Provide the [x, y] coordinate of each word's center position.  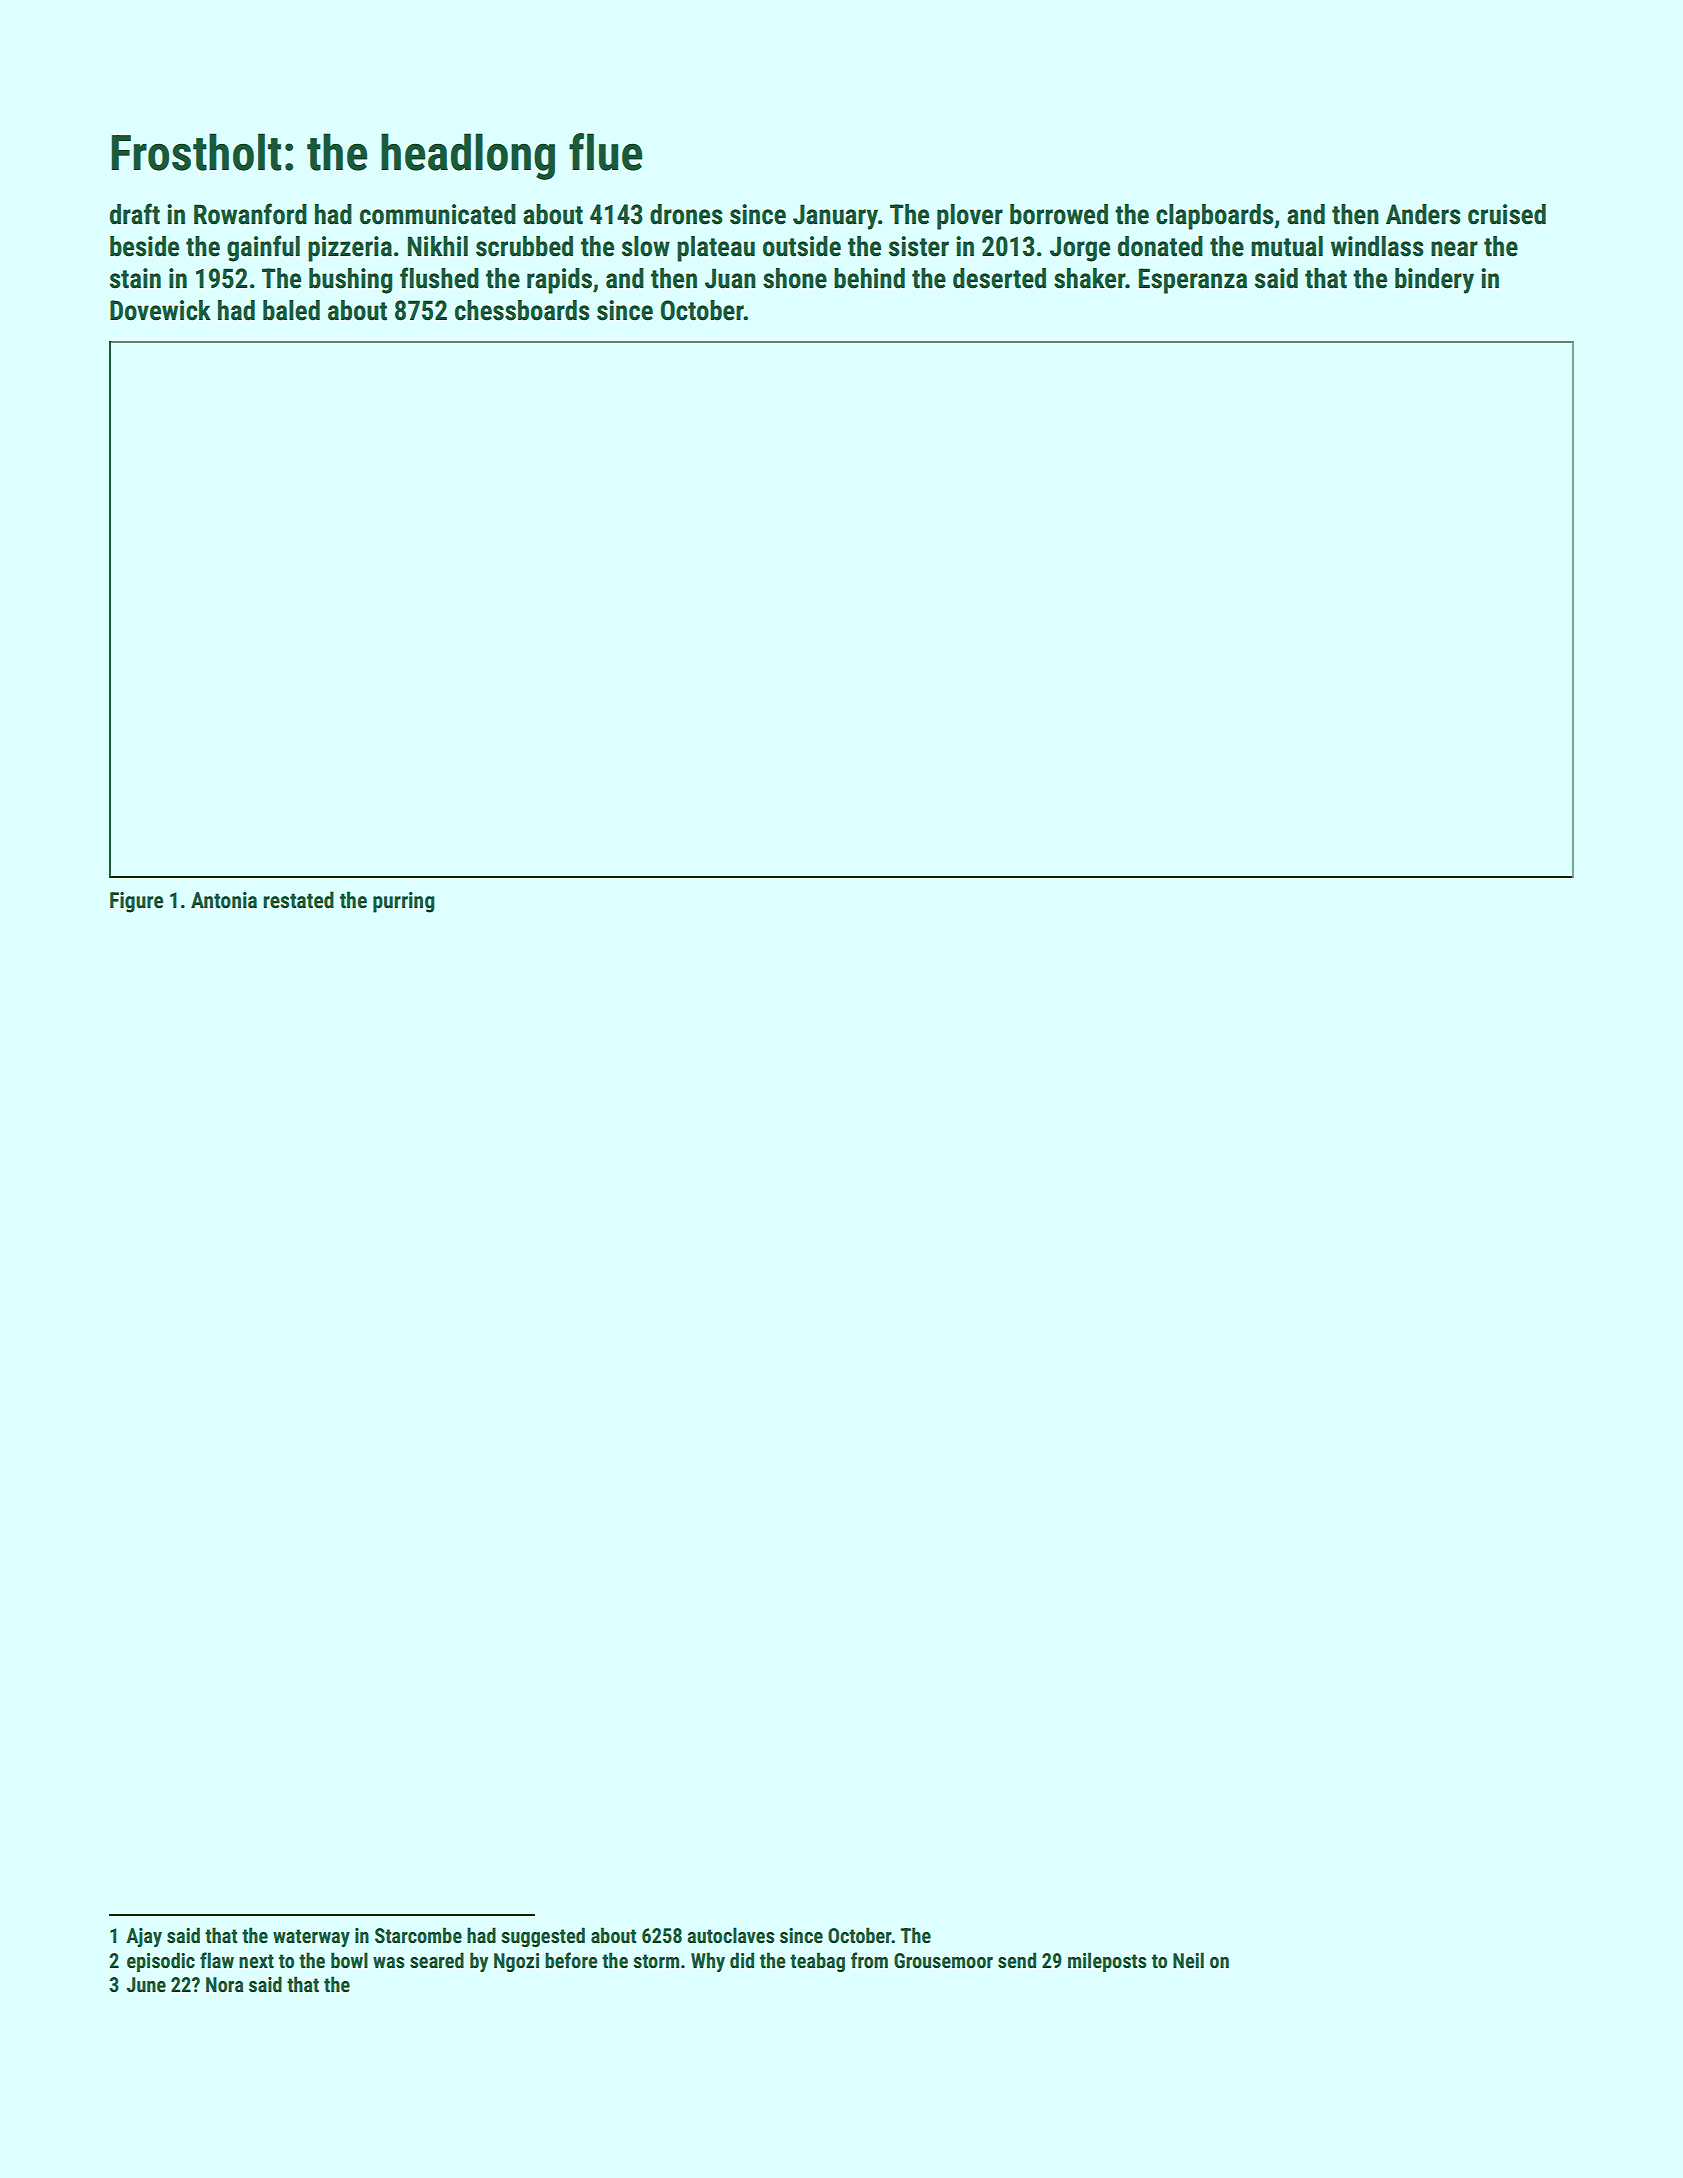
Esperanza [1193, 281]
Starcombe [418, 1935]
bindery [1434, 281]
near [1454, 249]
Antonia [224, 900]
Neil [1188, 1960]
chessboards [522, 310]
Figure [136, 902]
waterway [311, 1938]
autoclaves [730, 1935]
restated [298, 900]
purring [404, 902]
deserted [999, 278]
